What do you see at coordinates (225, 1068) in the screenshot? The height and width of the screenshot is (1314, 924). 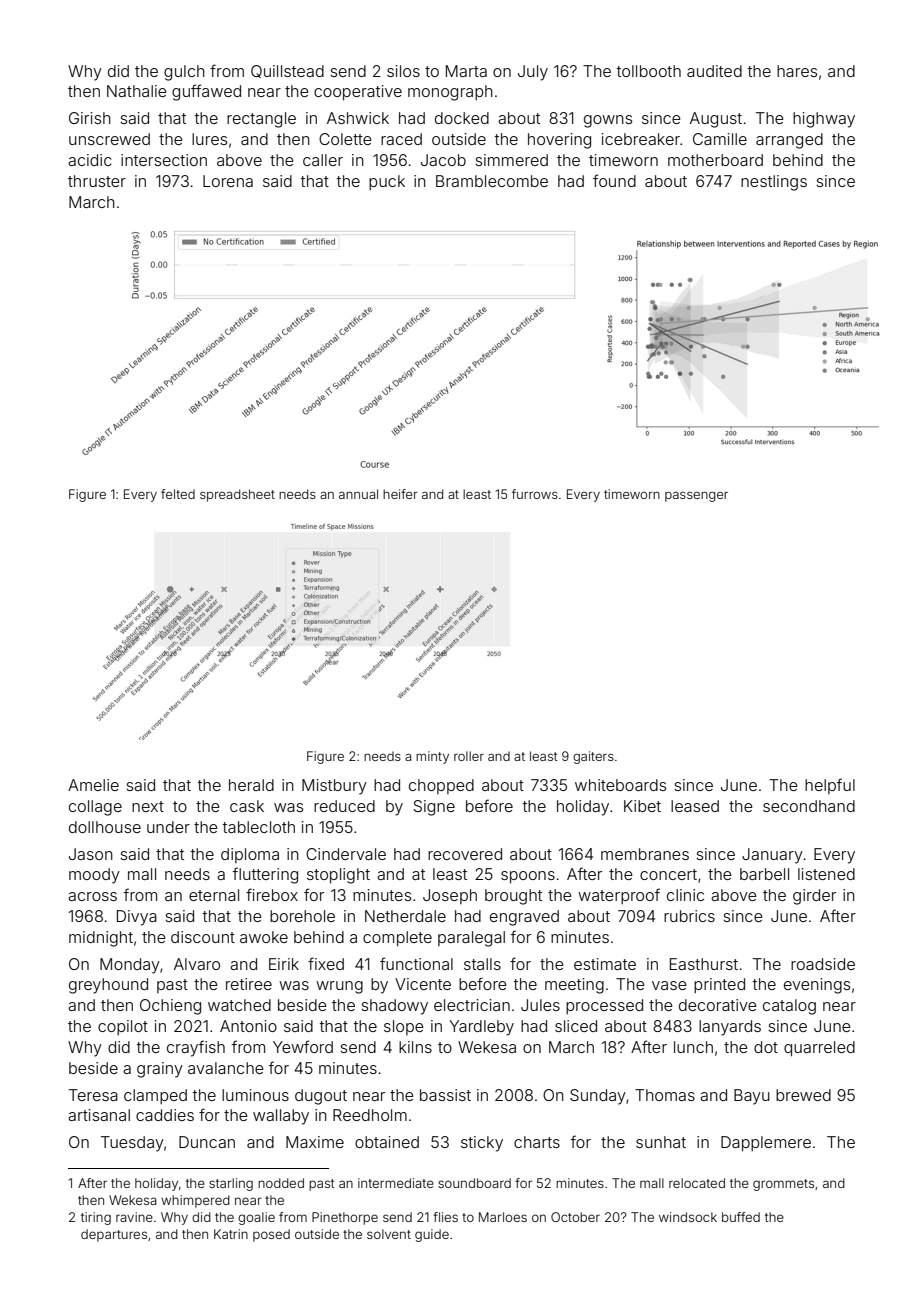 I see `avalanche` at bounding box center [225, 1068].
